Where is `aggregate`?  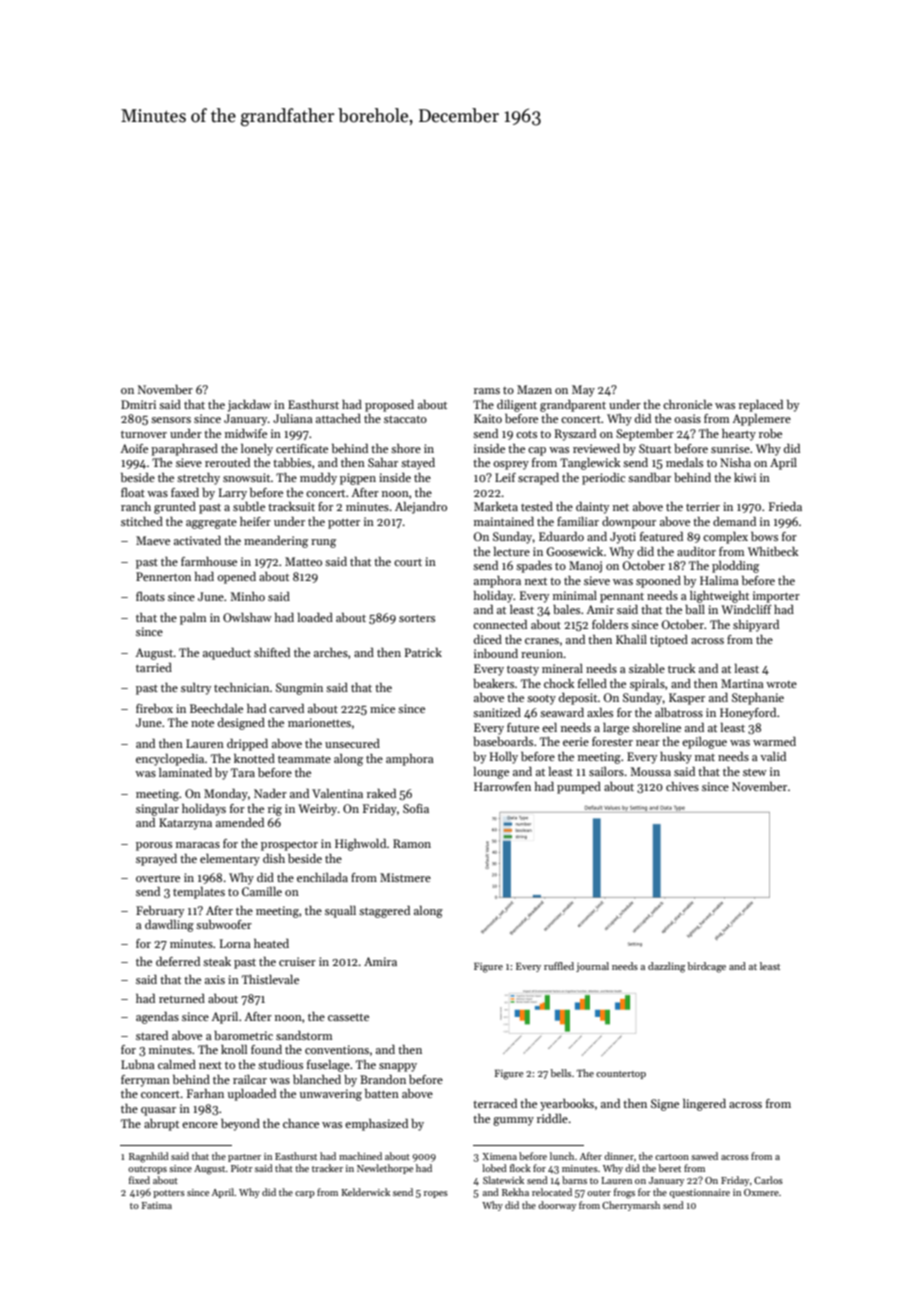 aggregate is located at coordinates (211, 524).
